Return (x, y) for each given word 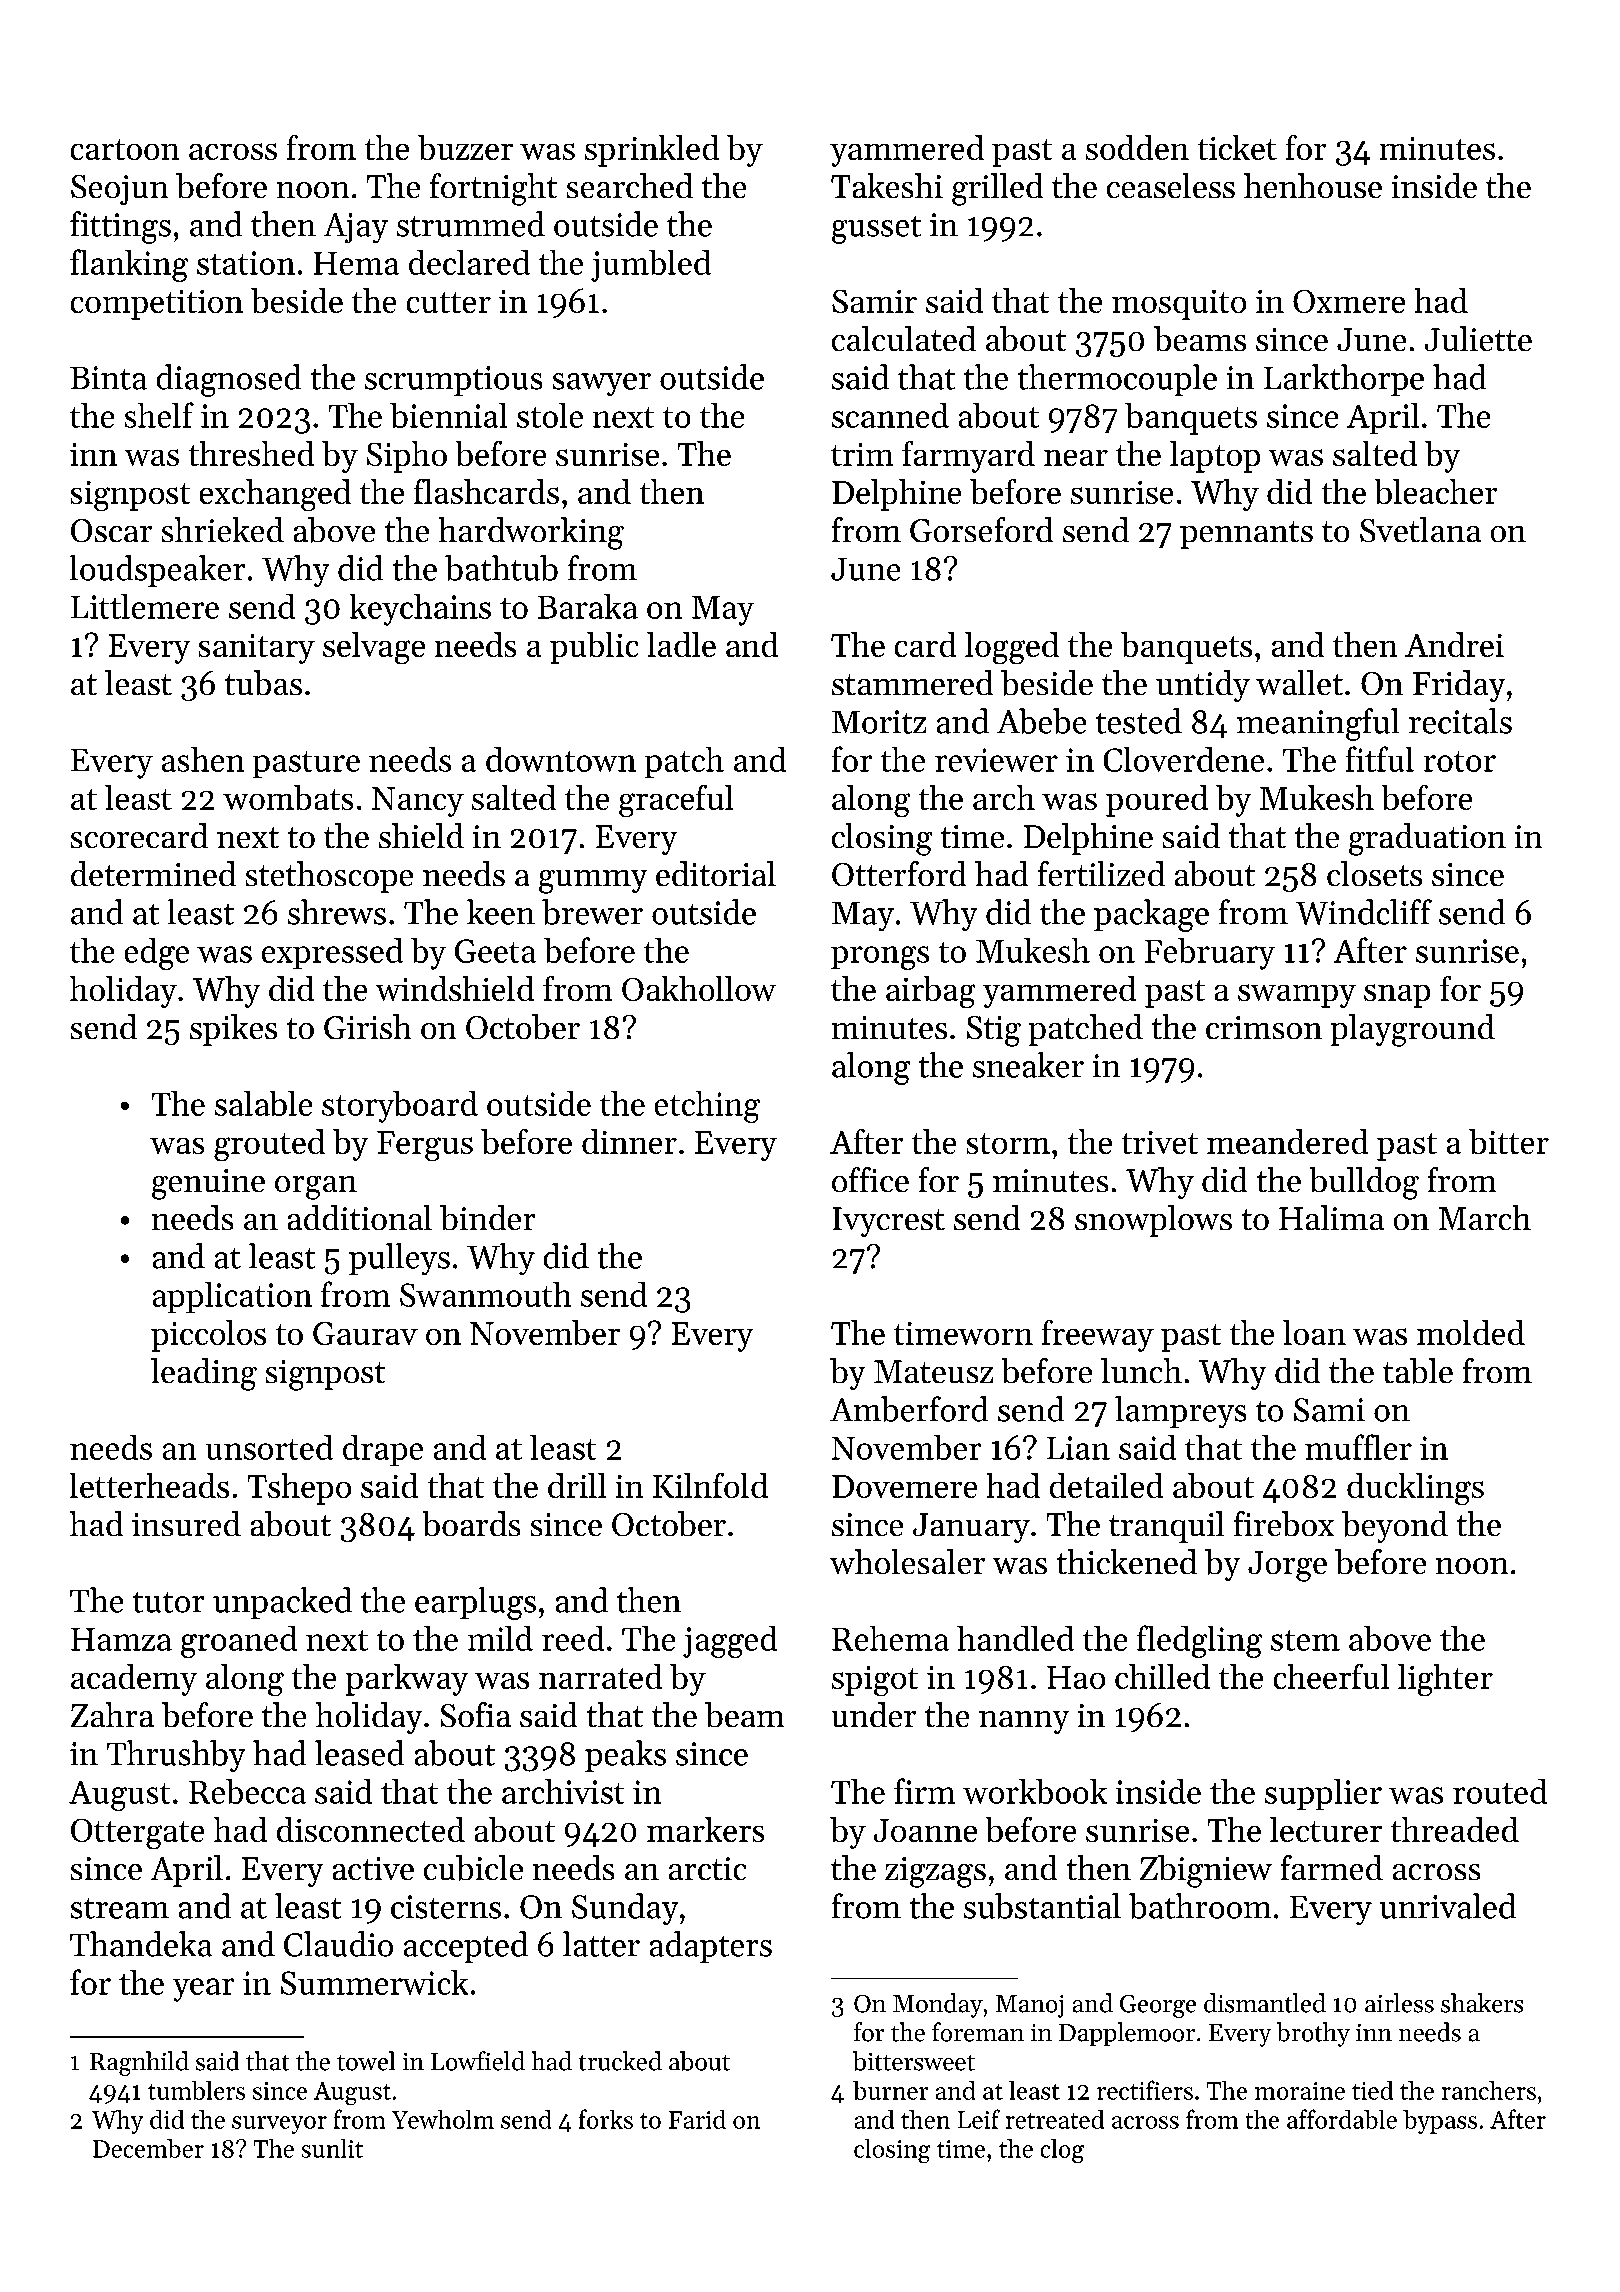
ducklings (1415, 1489)
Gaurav (365, 1333)
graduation (1427, 839)
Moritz (879, 722)
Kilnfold (710, 1485)
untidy (1203, 686)
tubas (263, 682)
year (203, 1990)
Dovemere (904, 1486)
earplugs (475, 1603)
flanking (129, 265)
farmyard (968, 457)
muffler (1358, 1447)
